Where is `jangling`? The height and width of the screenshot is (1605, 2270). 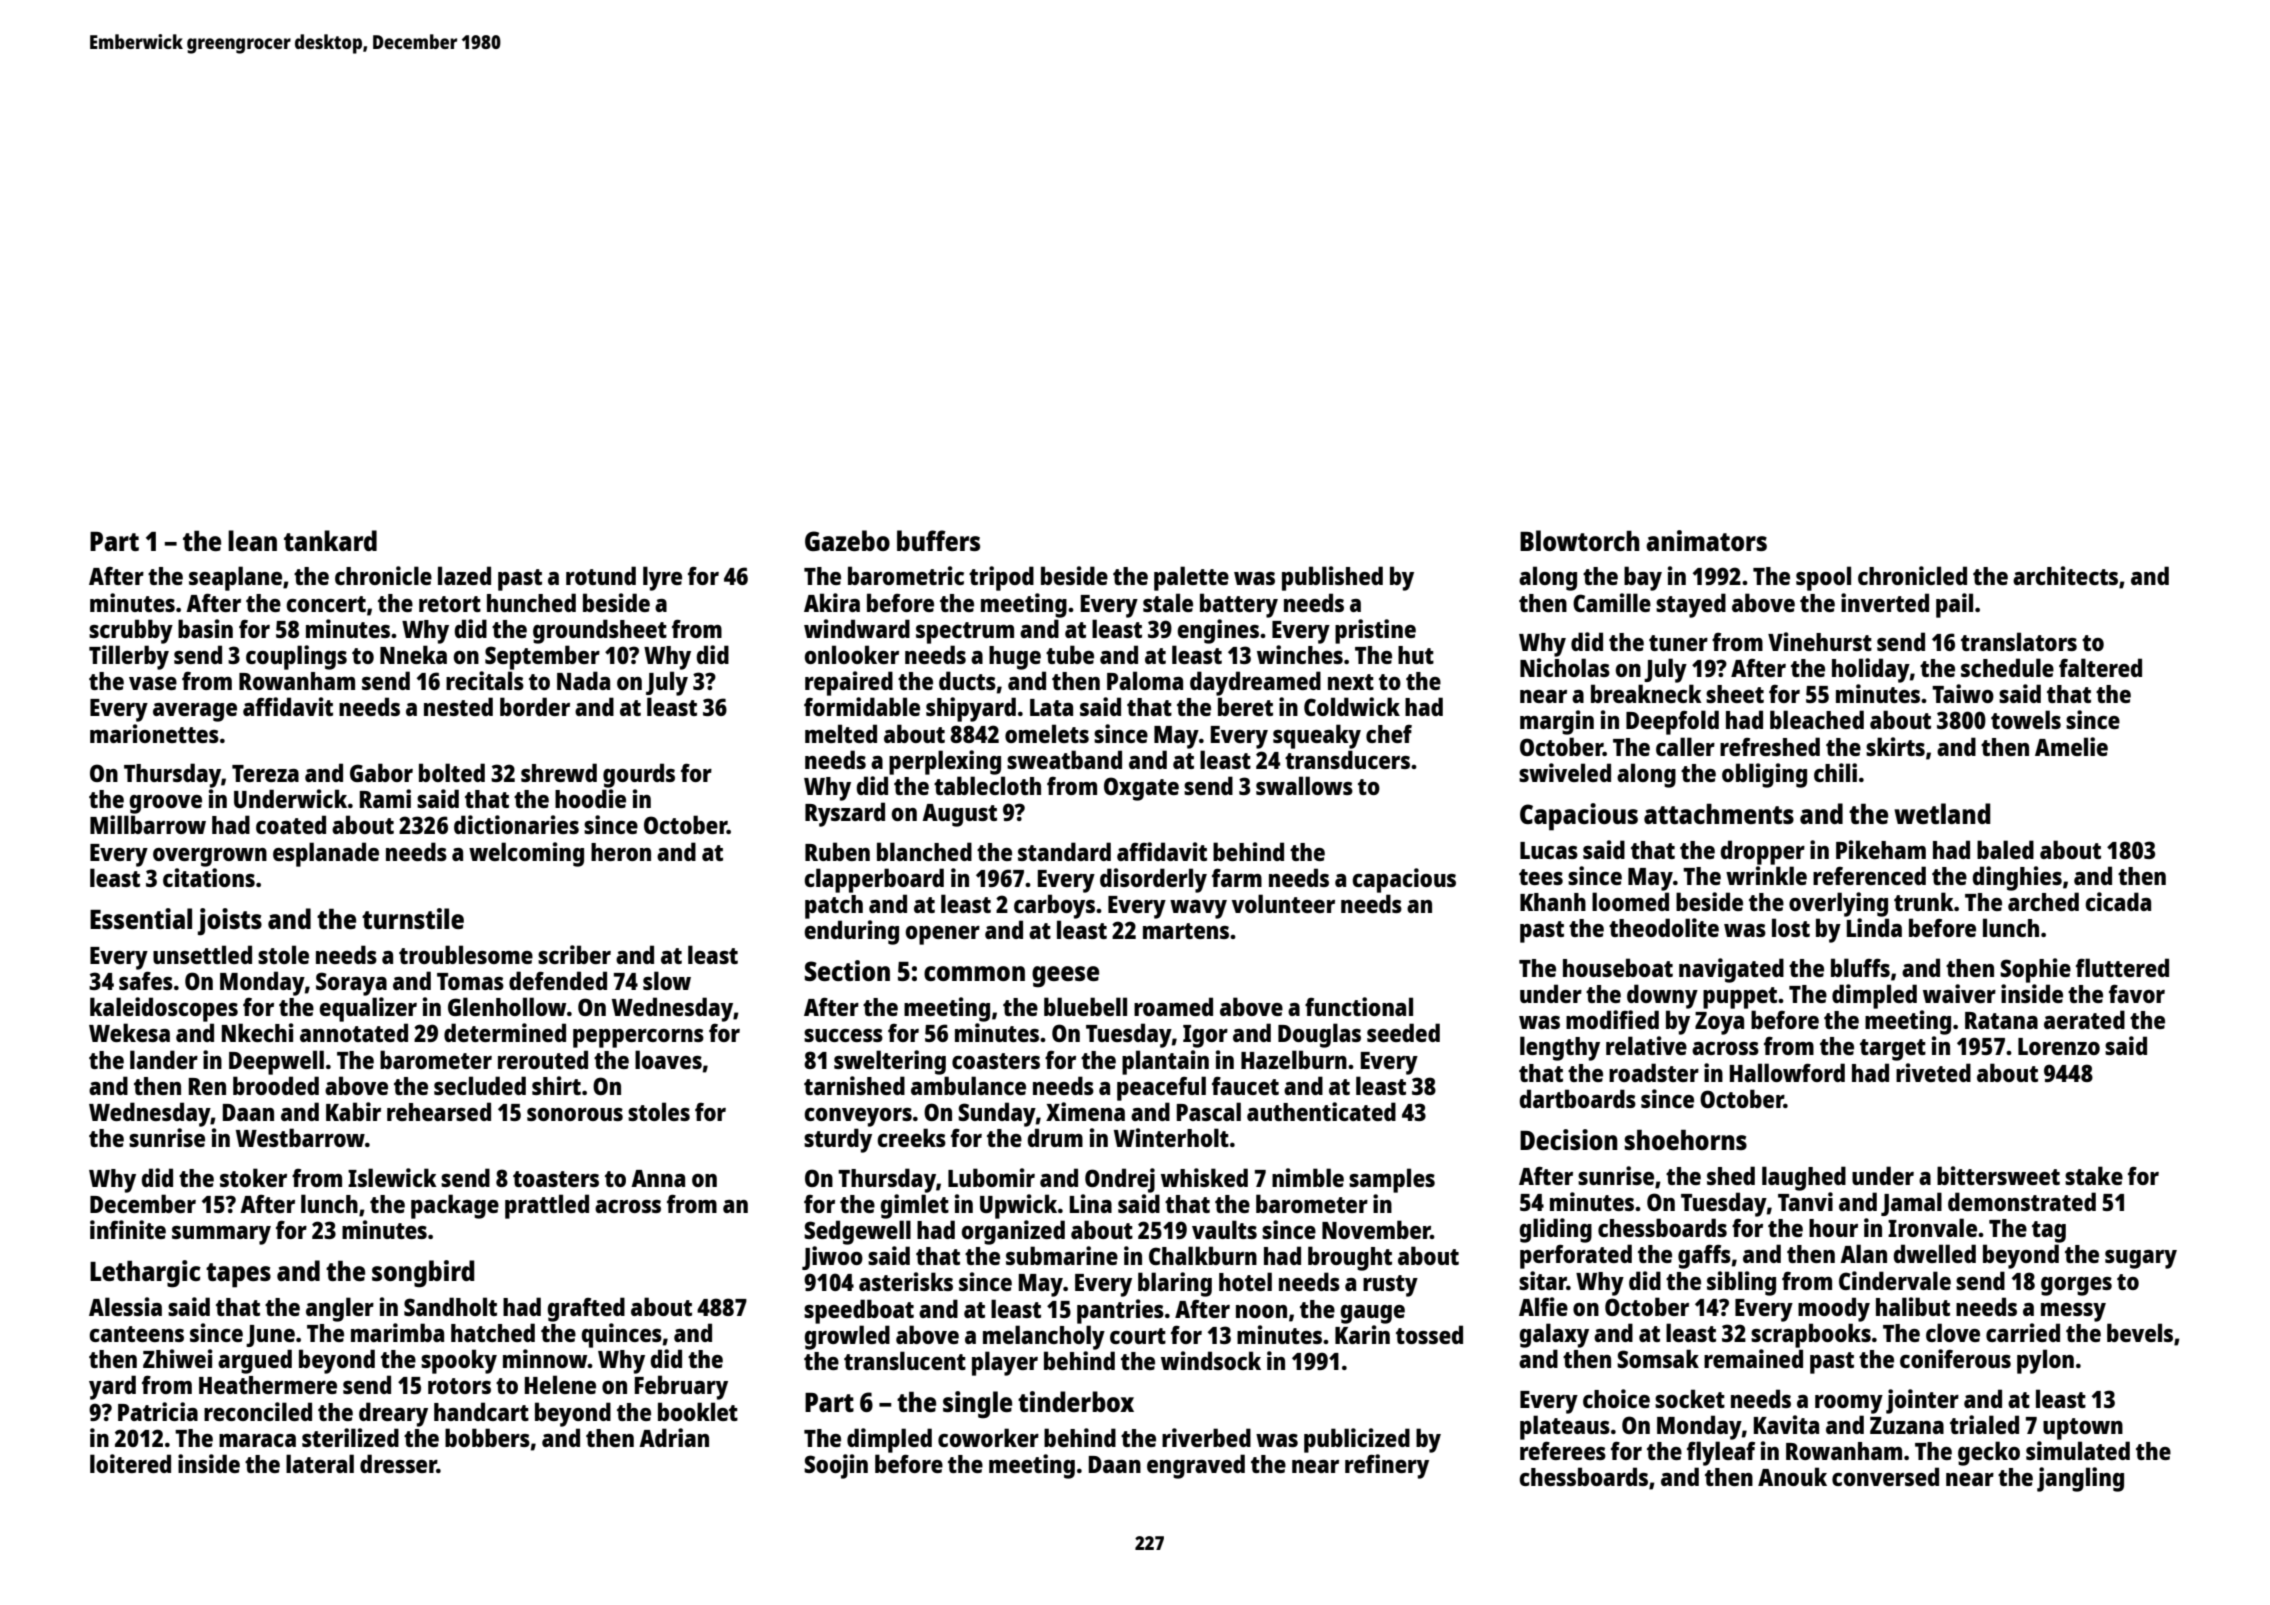 jangling is located at coordinates (2080, 1479).
